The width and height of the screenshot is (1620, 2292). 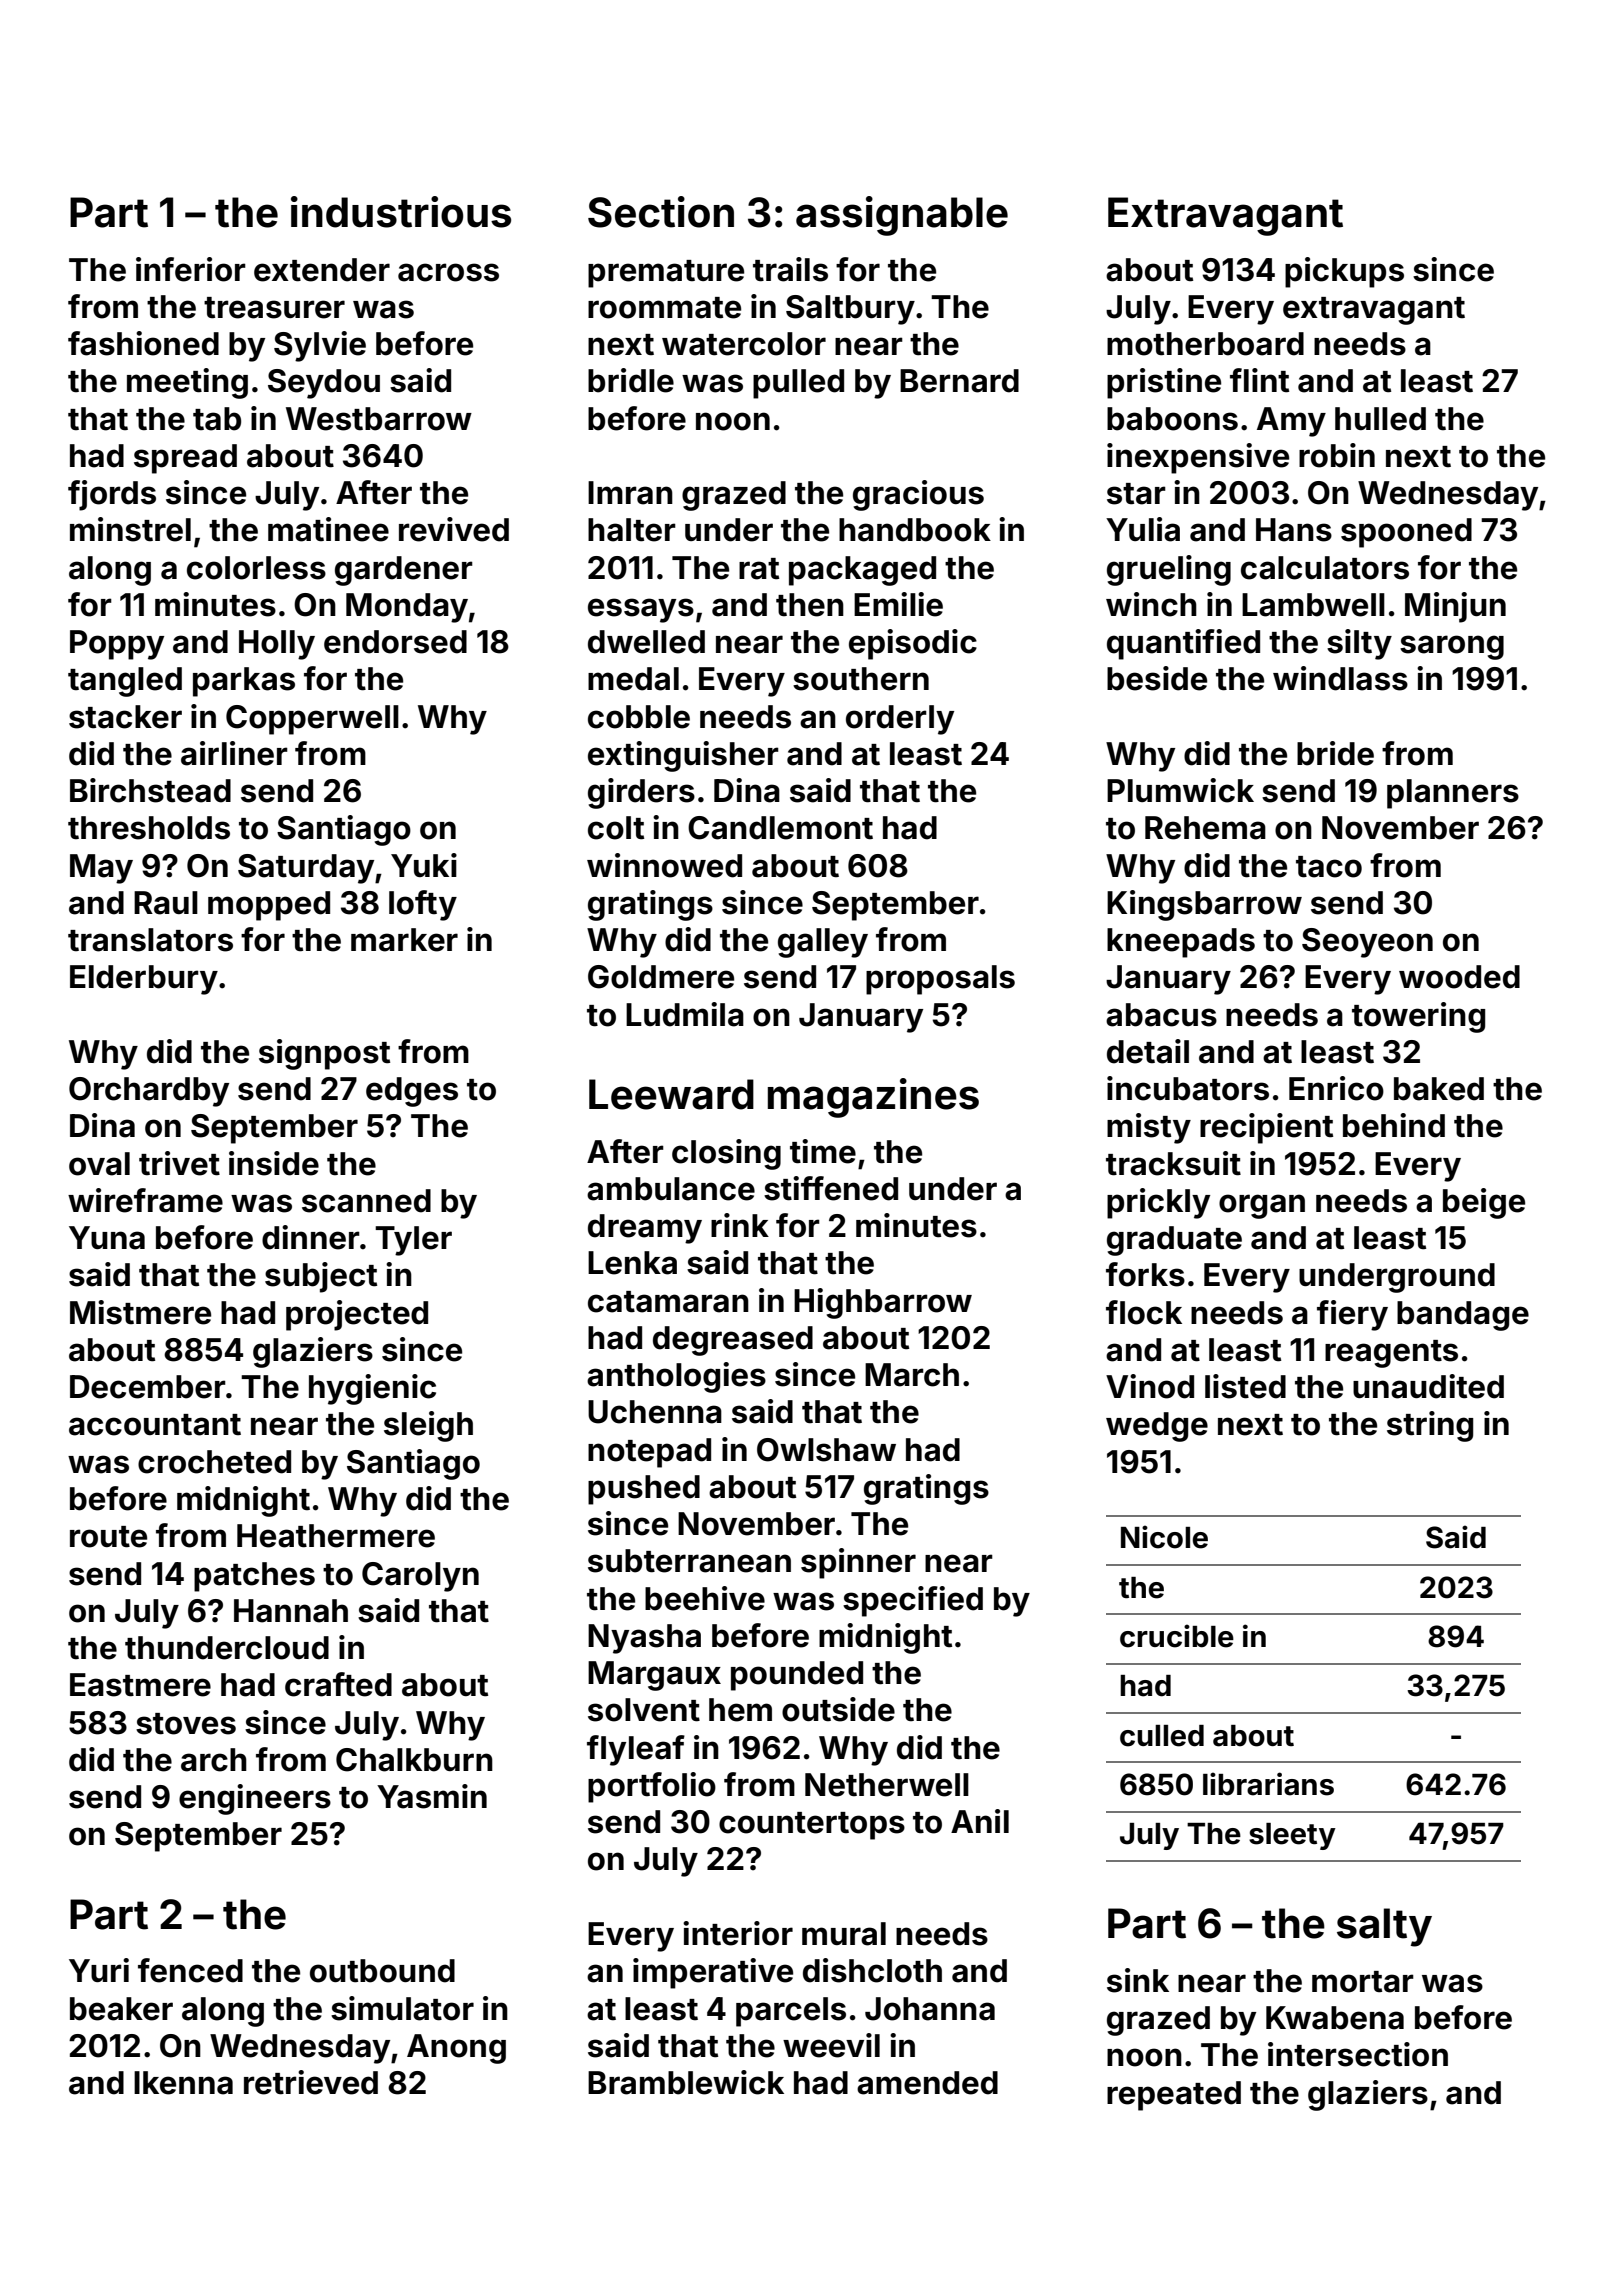 What do you see at coordinates (1344, 272) in the screenshot?
I see `pickups` at bounding box center [1344, 272].
